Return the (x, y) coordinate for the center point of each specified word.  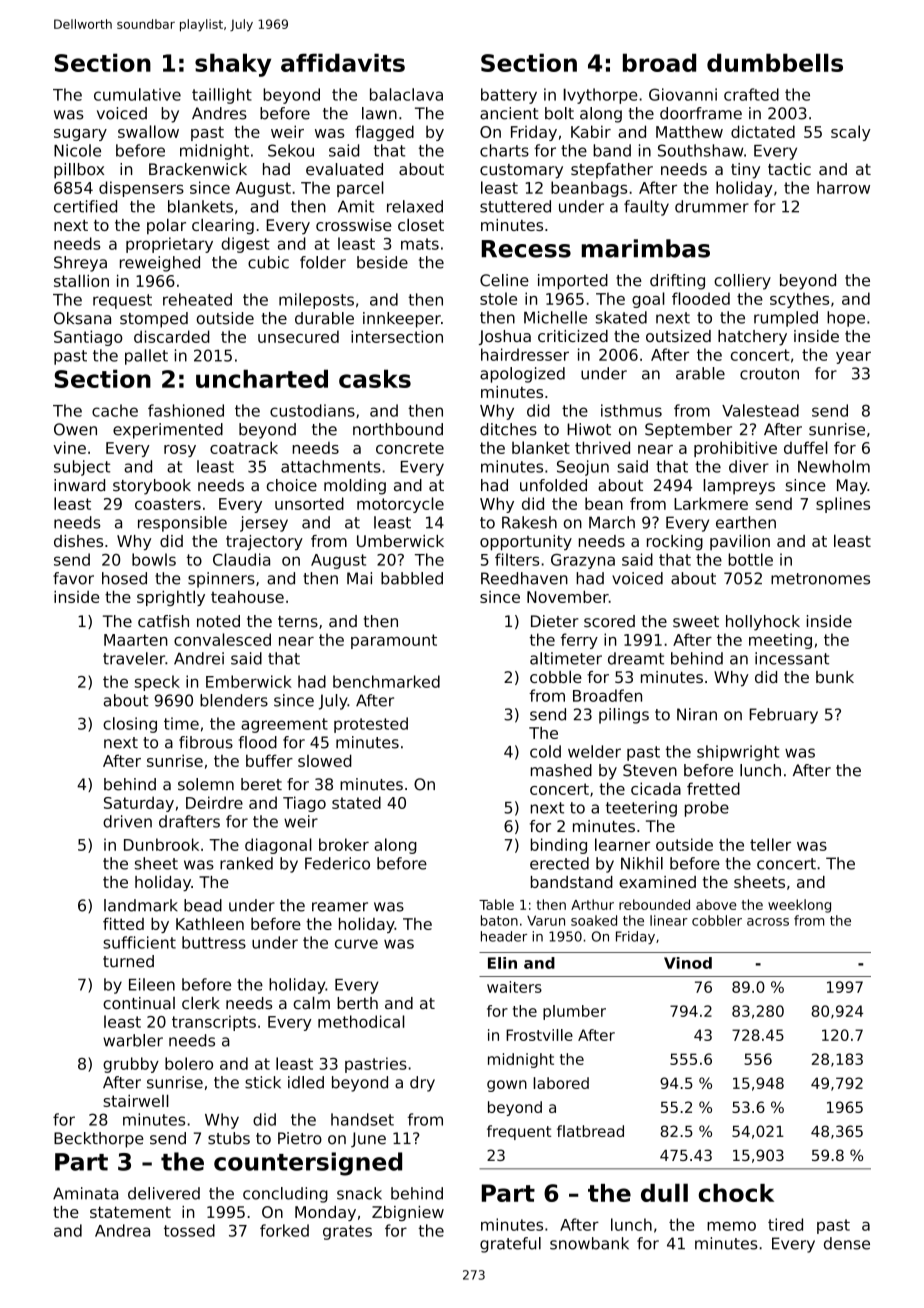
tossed (189, 1230)
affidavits (343, 62)
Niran (697, 714)
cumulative (137, 94)
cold (545, 751)
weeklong (799, 906)
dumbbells (775, 62)
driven (127, 821)
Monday (325, 1213)
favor (73, 578)
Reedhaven (524, 578)
